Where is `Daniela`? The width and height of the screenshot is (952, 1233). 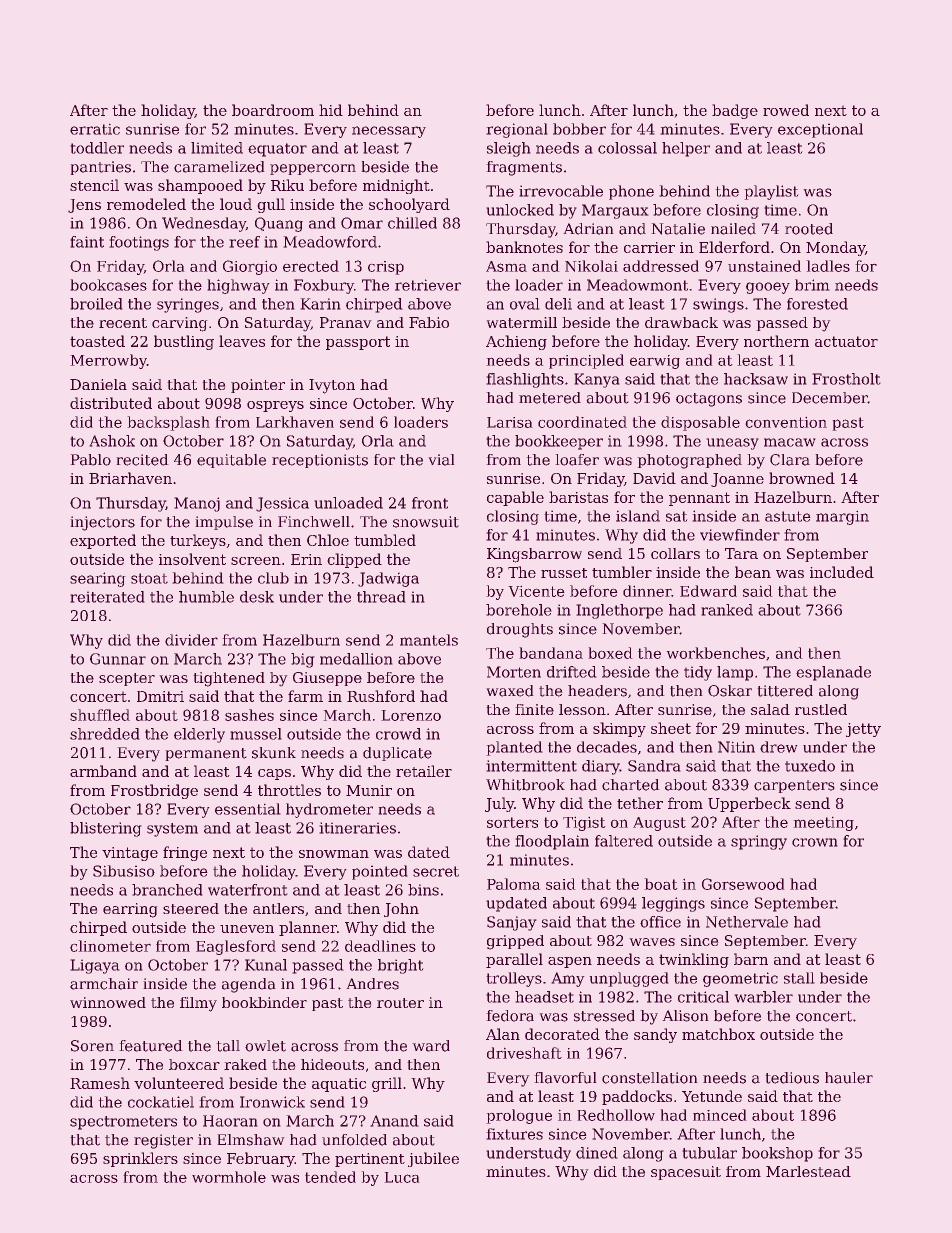
Daniela is located at coordinates (98, 384).
